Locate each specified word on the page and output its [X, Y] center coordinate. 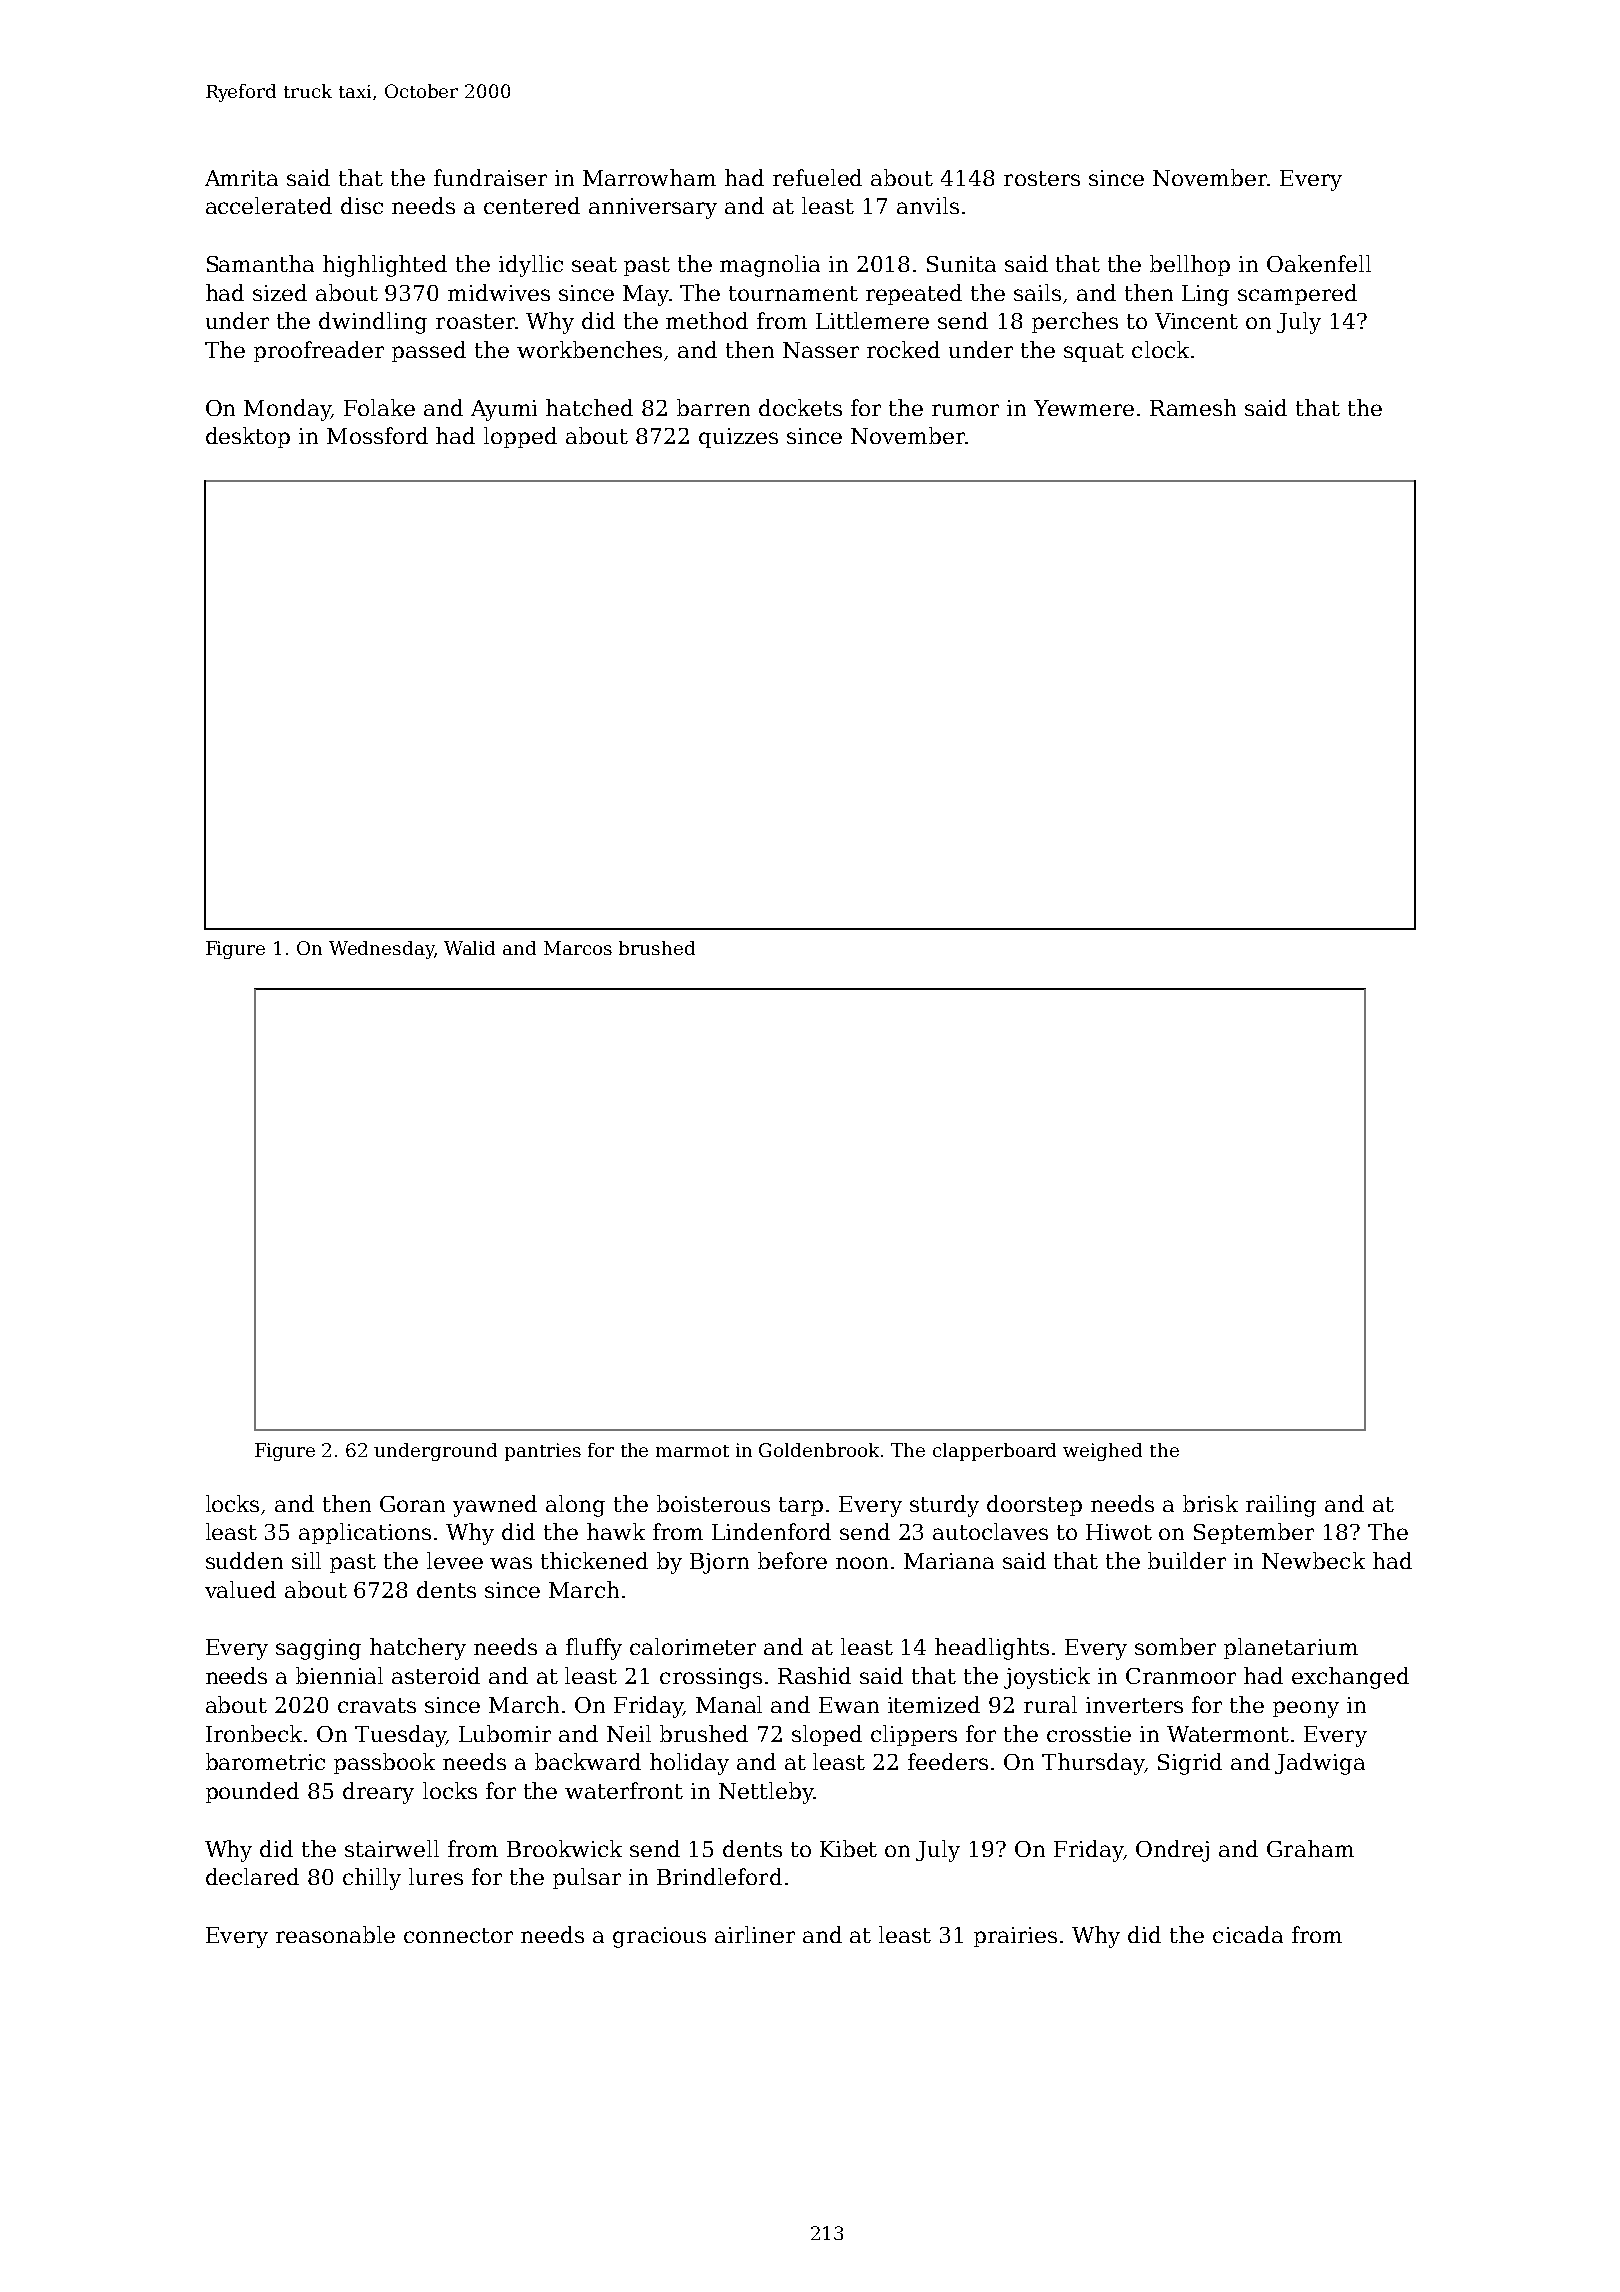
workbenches [589, 349]
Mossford [377, 435]
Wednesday [381, 950]
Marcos [578, 948]
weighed [1102, 1452]
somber [1175, 1646]
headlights [992, 1649]
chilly [372, 1879]
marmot [692, 1451]
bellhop [1190, 265]
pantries [543, 1452]
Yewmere [1084, 408]
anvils [928, 205]
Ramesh [1193, 407]
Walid [469, 948]
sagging [318, 1649]
